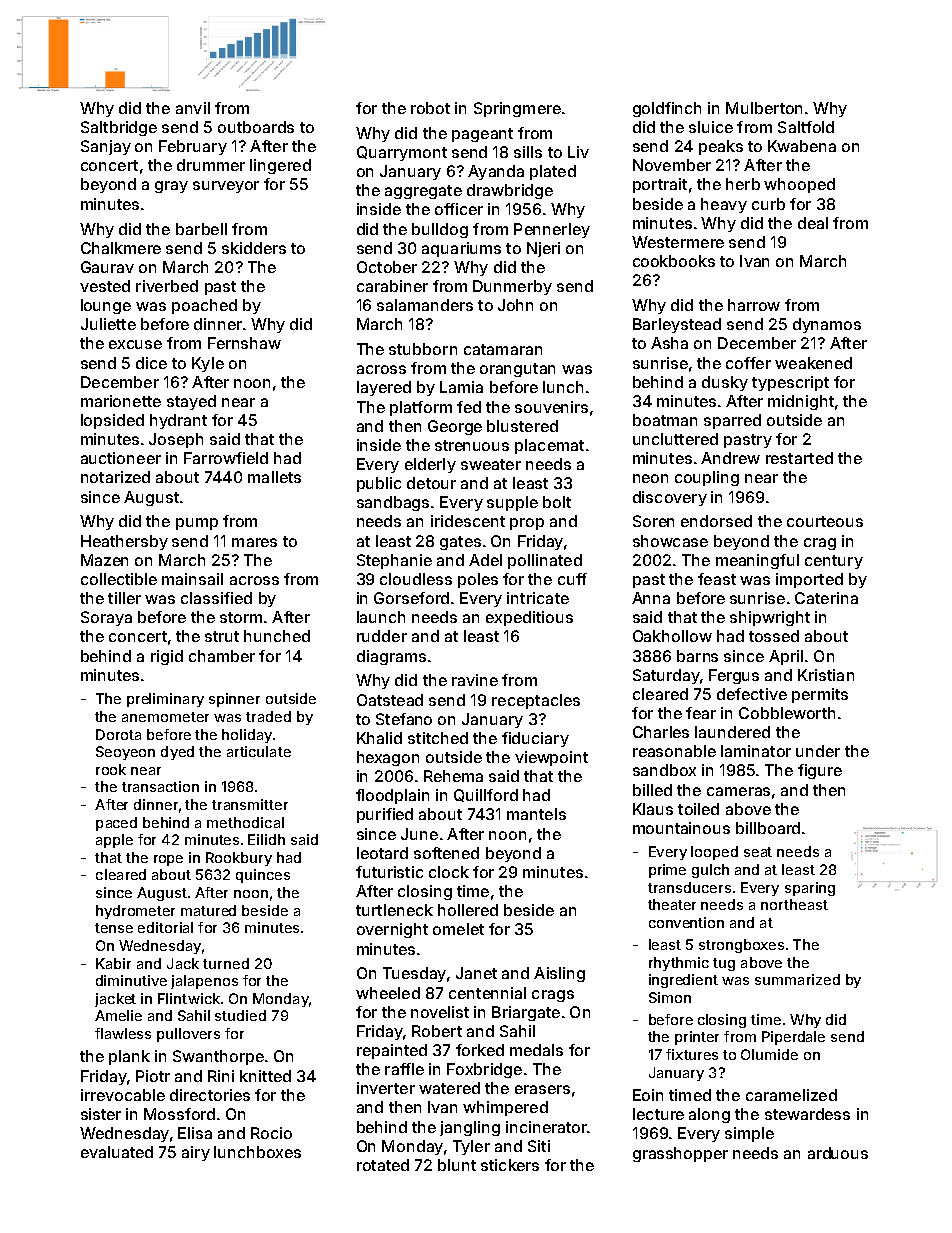  I want to click on Ayanda, so click(496, 172).
